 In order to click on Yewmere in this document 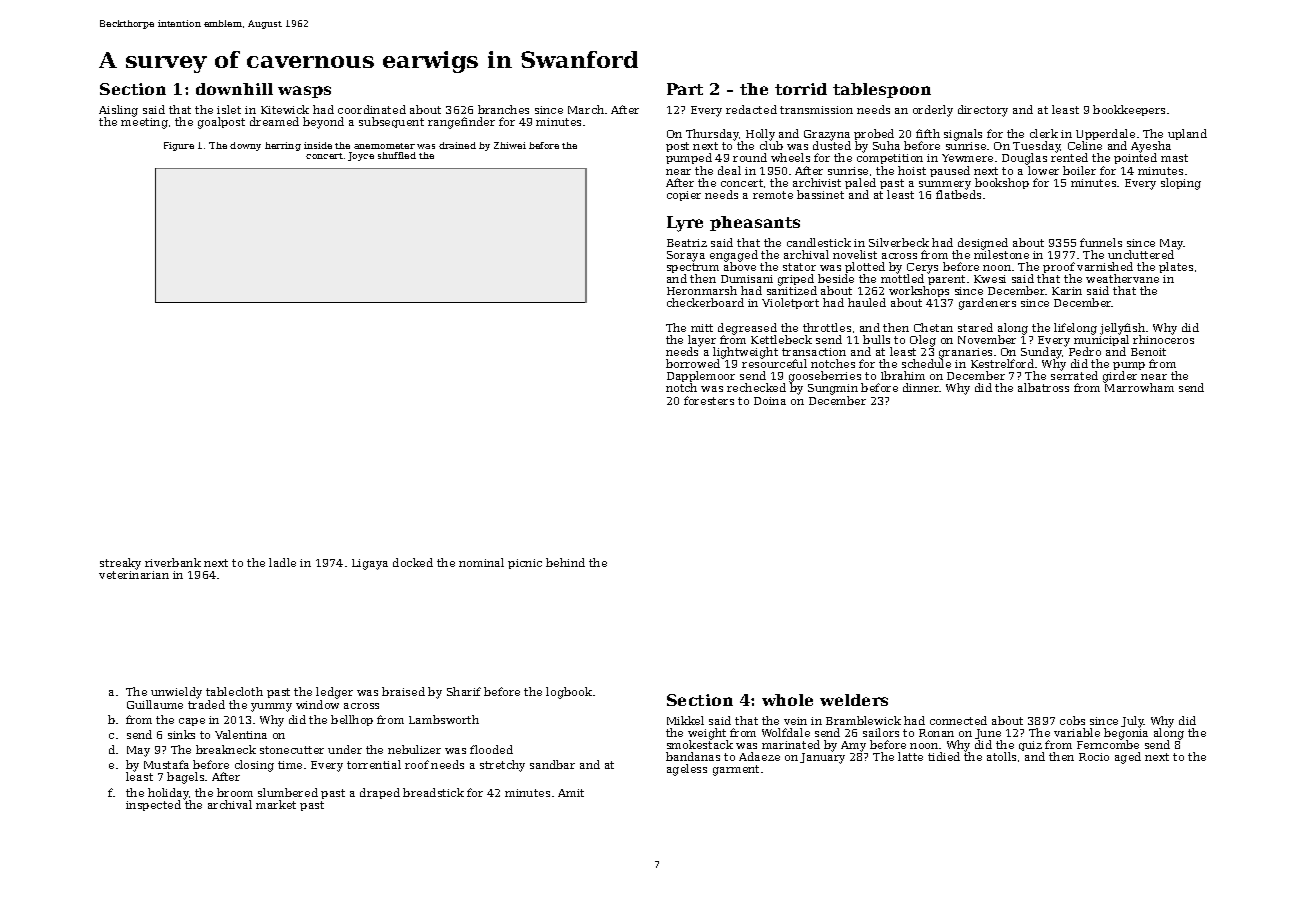, I will do `click(967, 158)`.
